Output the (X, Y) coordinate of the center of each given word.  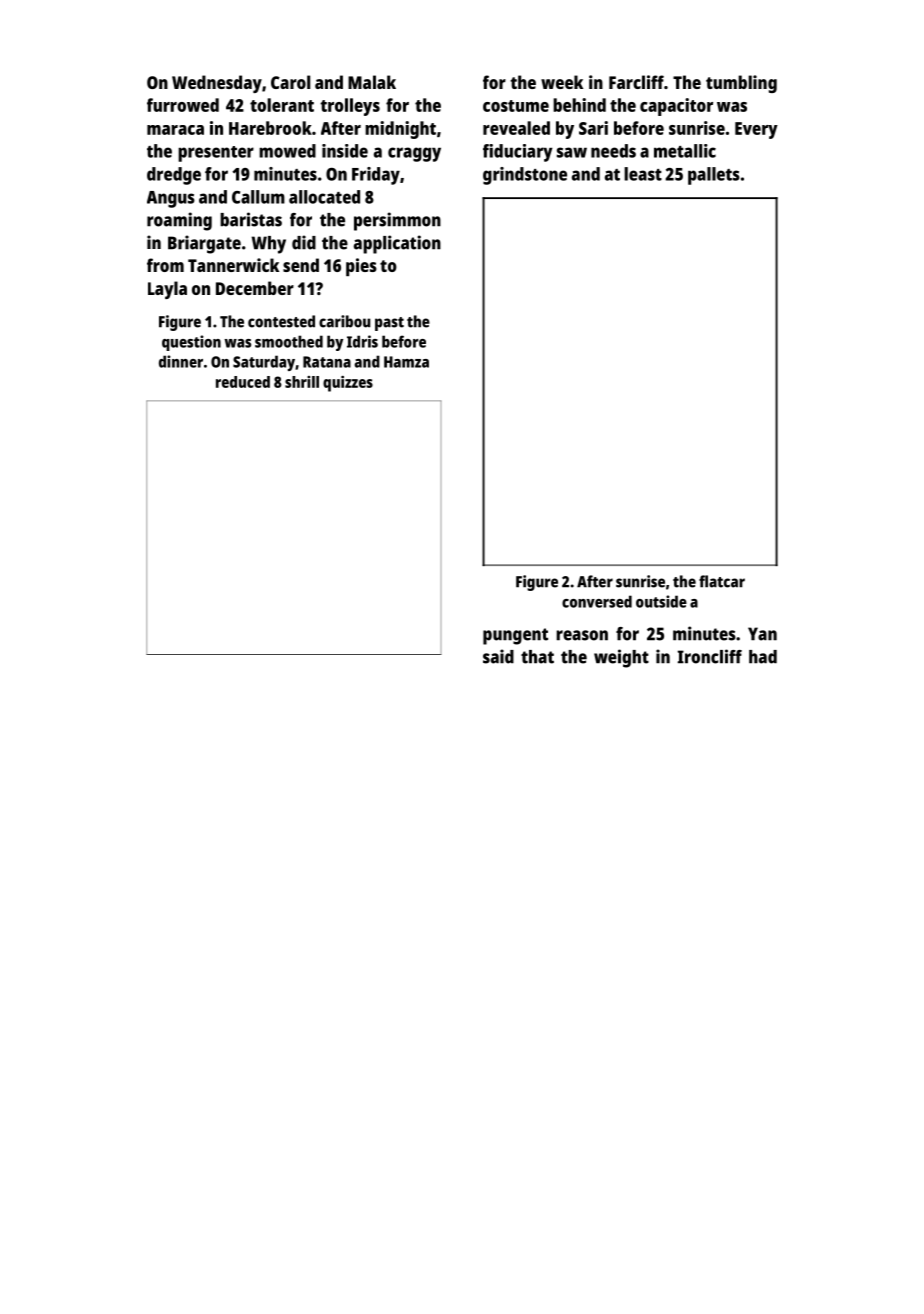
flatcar (722, 581)
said (498, 656)
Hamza (406, 362)
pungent (515, 636)
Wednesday (217, 84)
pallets (714, 176)
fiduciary (518, 153)
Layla (167, 290)
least (643, 174)
